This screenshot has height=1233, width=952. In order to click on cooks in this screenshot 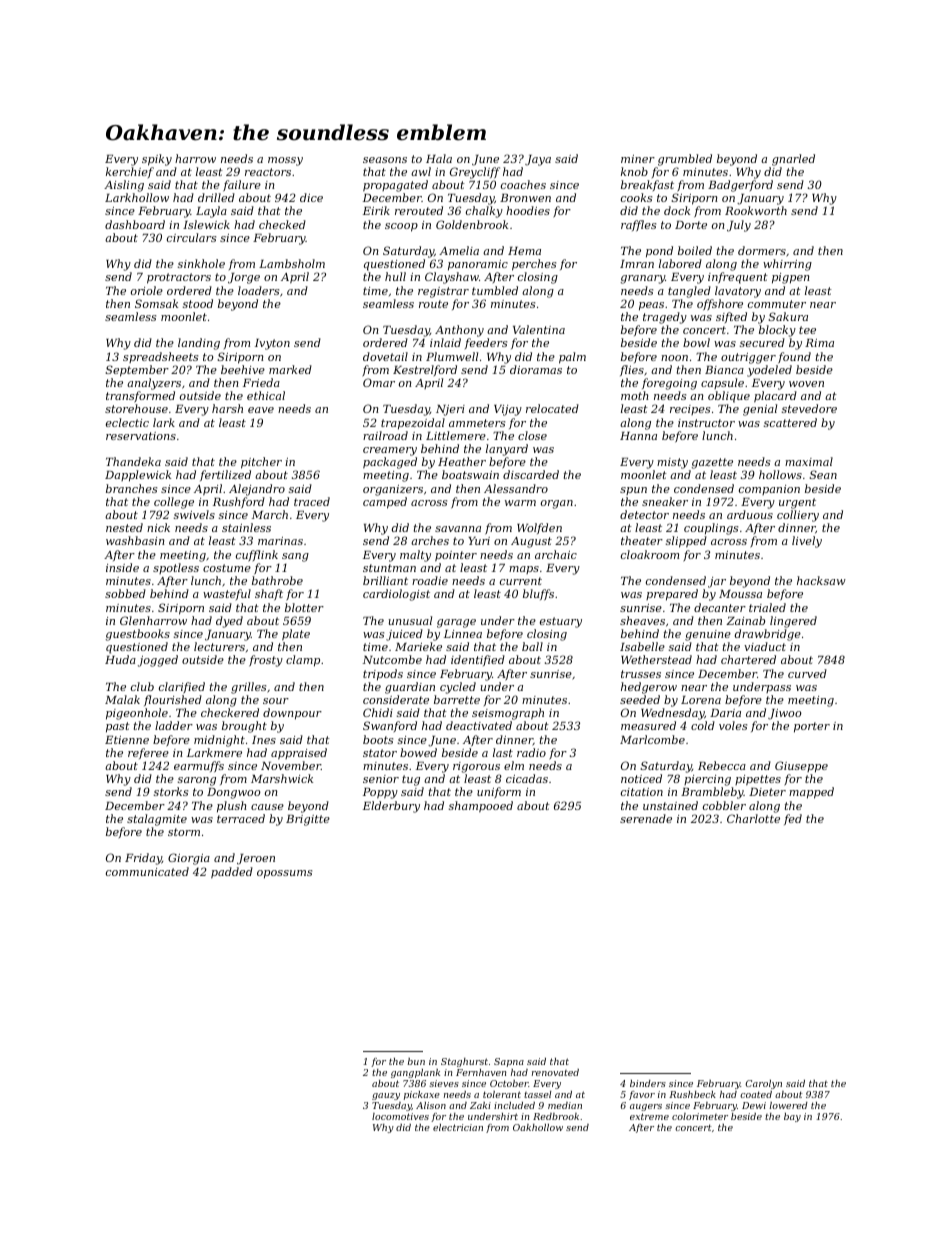, I will do `click(636, 197)`.
